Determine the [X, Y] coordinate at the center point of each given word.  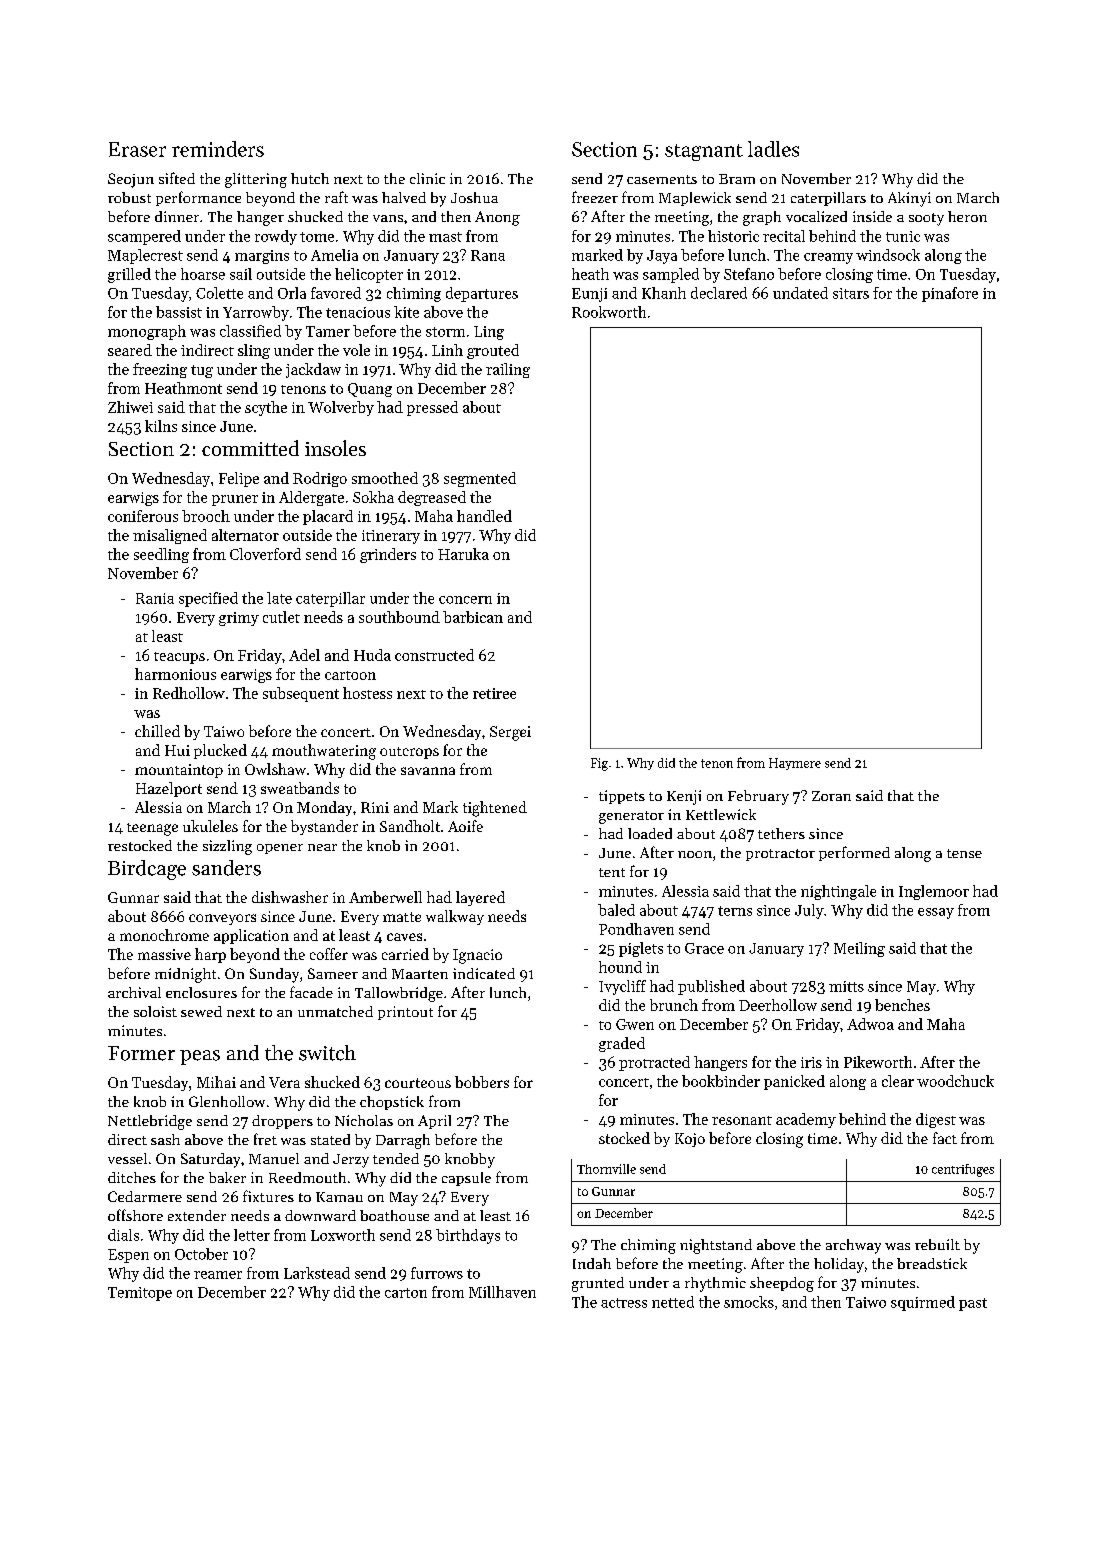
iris [811, 1062]
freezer [595, 197]
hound [620, 967]
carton [406, 1293]
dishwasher [290, 897]
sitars [851, 293]
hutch [310, 178]
